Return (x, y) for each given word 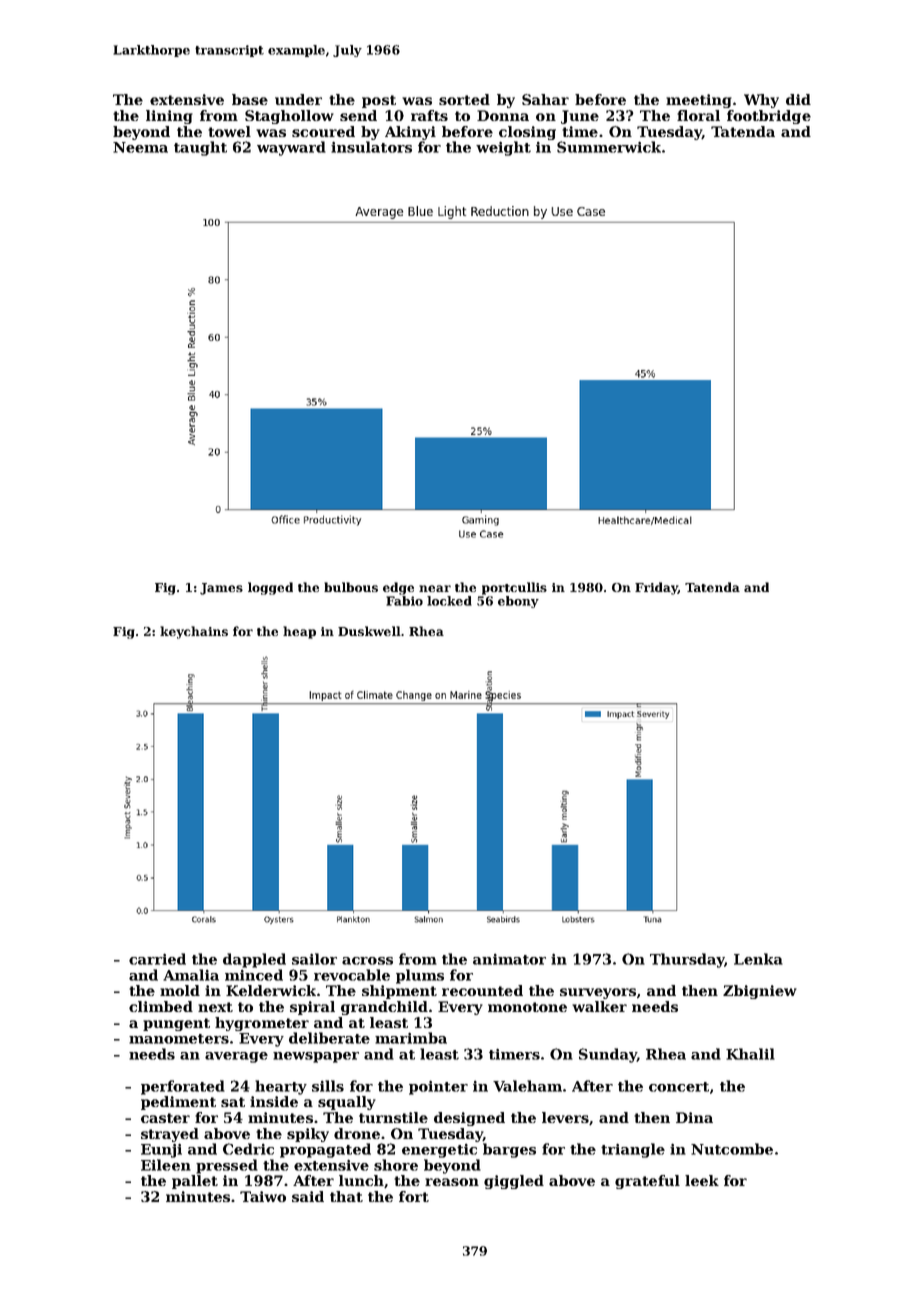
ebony (518, 602)
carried (157, 959)
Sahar (545, 99)
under (298, 99)
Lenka (758, 959)
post (379, 101)
